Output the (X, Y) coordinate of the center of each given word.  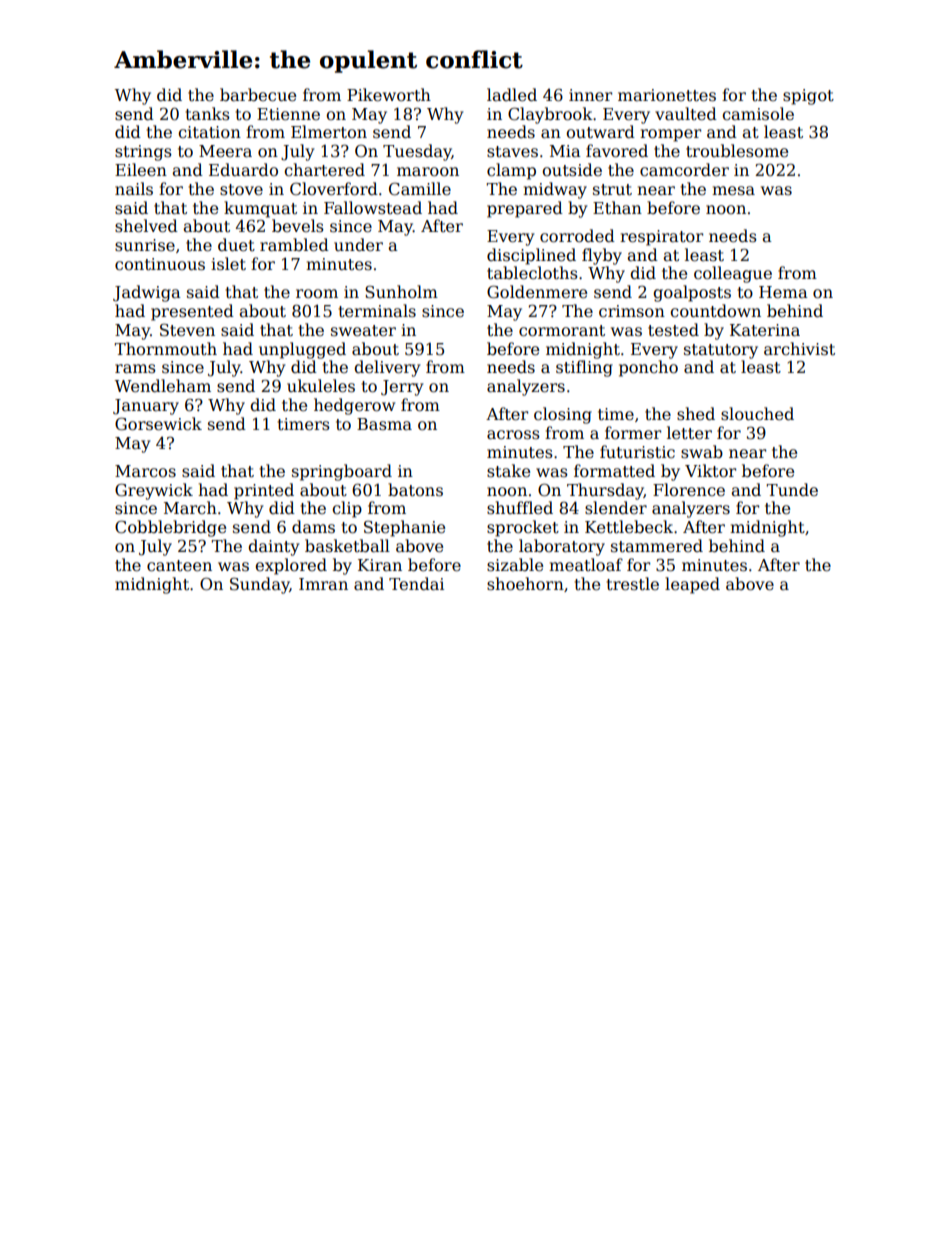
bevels (298, 225)
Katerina (765, 330)
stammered (657, 546)
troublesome (737, 151)
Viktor (710, 471)
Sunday (260, 585)
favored (617, 151)
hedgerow (354, 406)
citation (209, 132)
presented (192, 312)
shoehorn (525, 584)
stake (508, 471)
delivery (387, 368)
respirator (661, 238)
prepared (525, 209)
